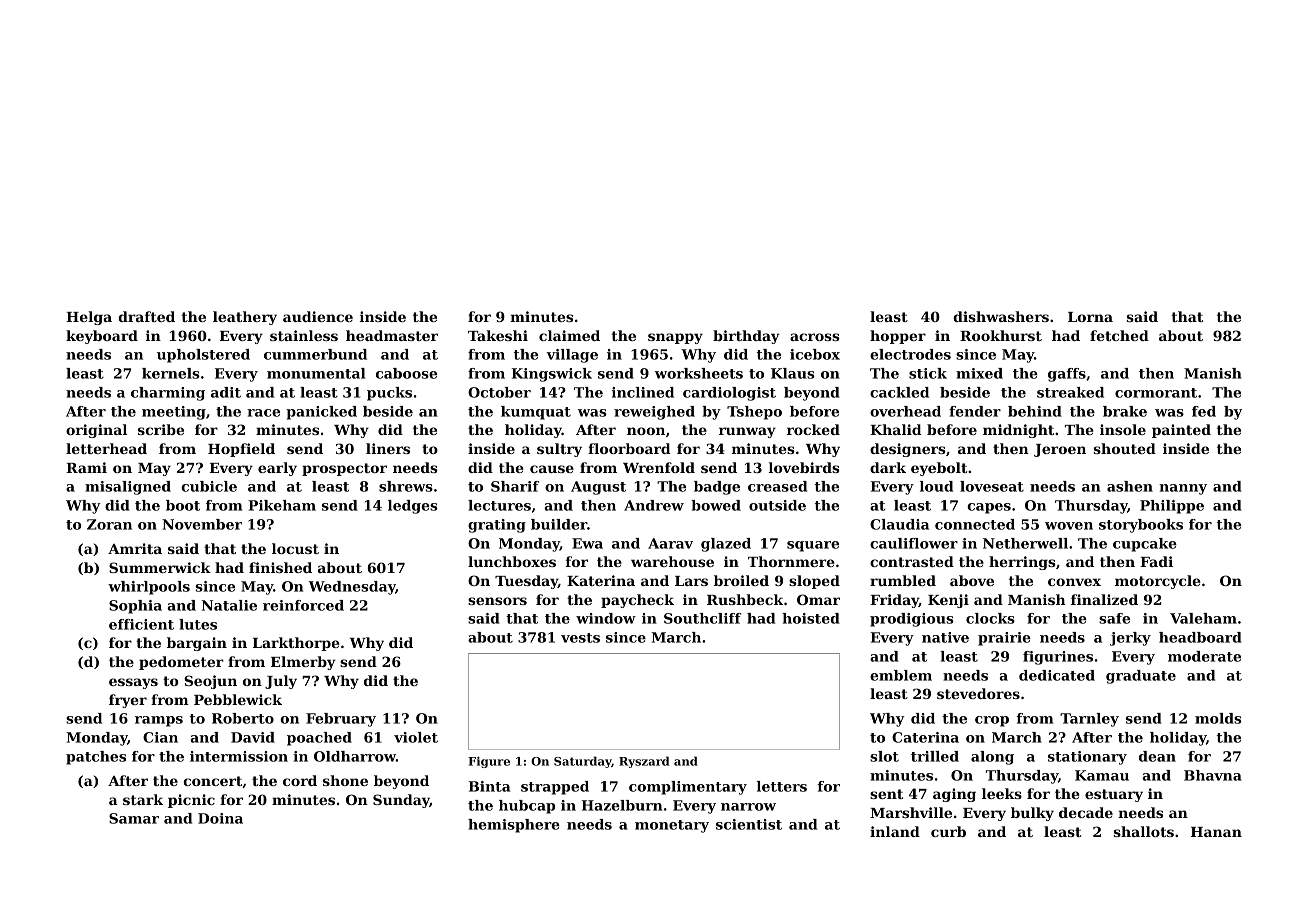  What do you see at coordinates (979, 373) in the screenshot?
I see `mixed` at bounding box center [979, 373].
